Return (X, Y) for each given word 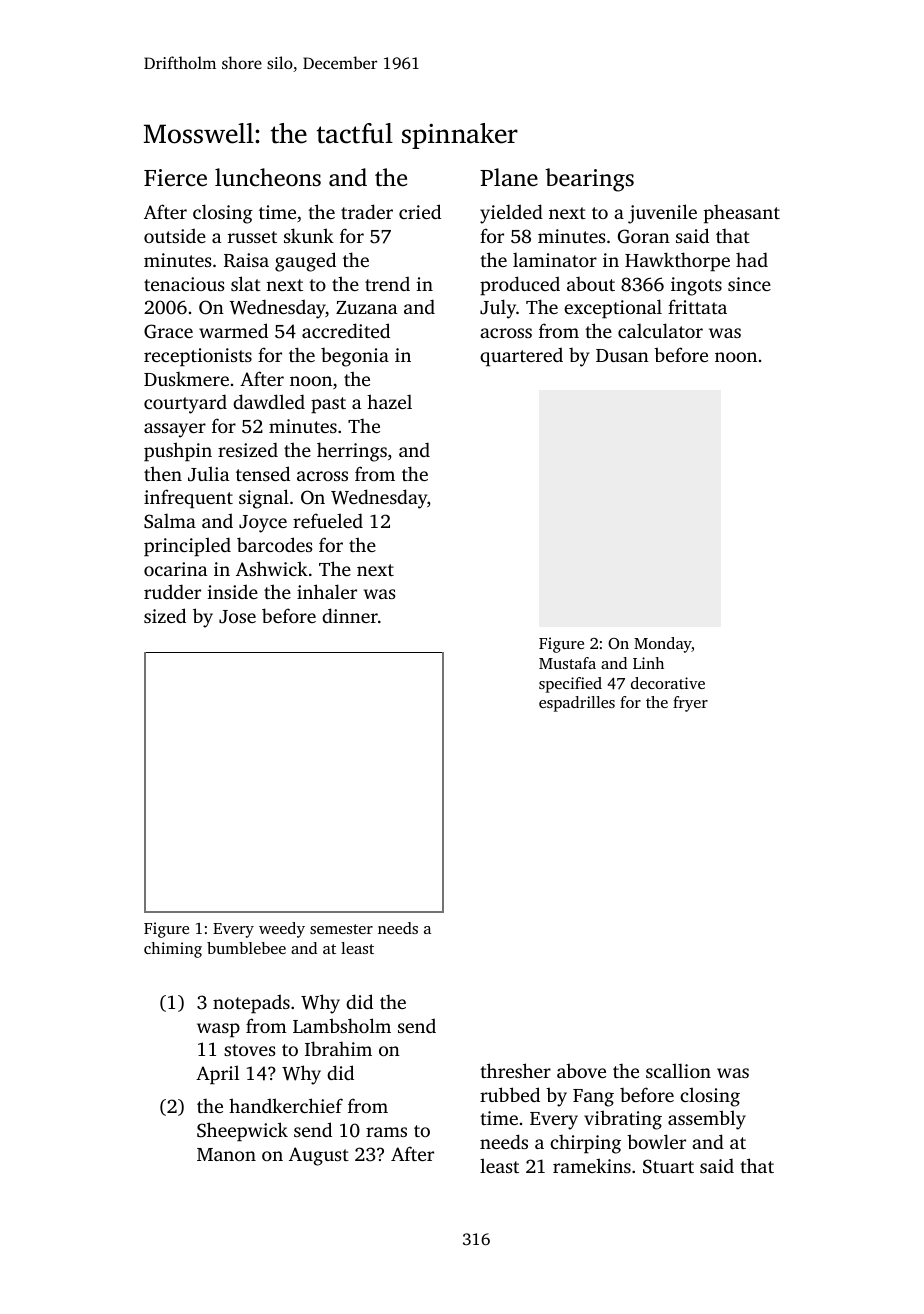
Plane (509, 177)
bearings (589, 180)
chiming (173, 950)
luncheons (268, 177)
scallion (678, 1070)
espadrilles (577, 704)
